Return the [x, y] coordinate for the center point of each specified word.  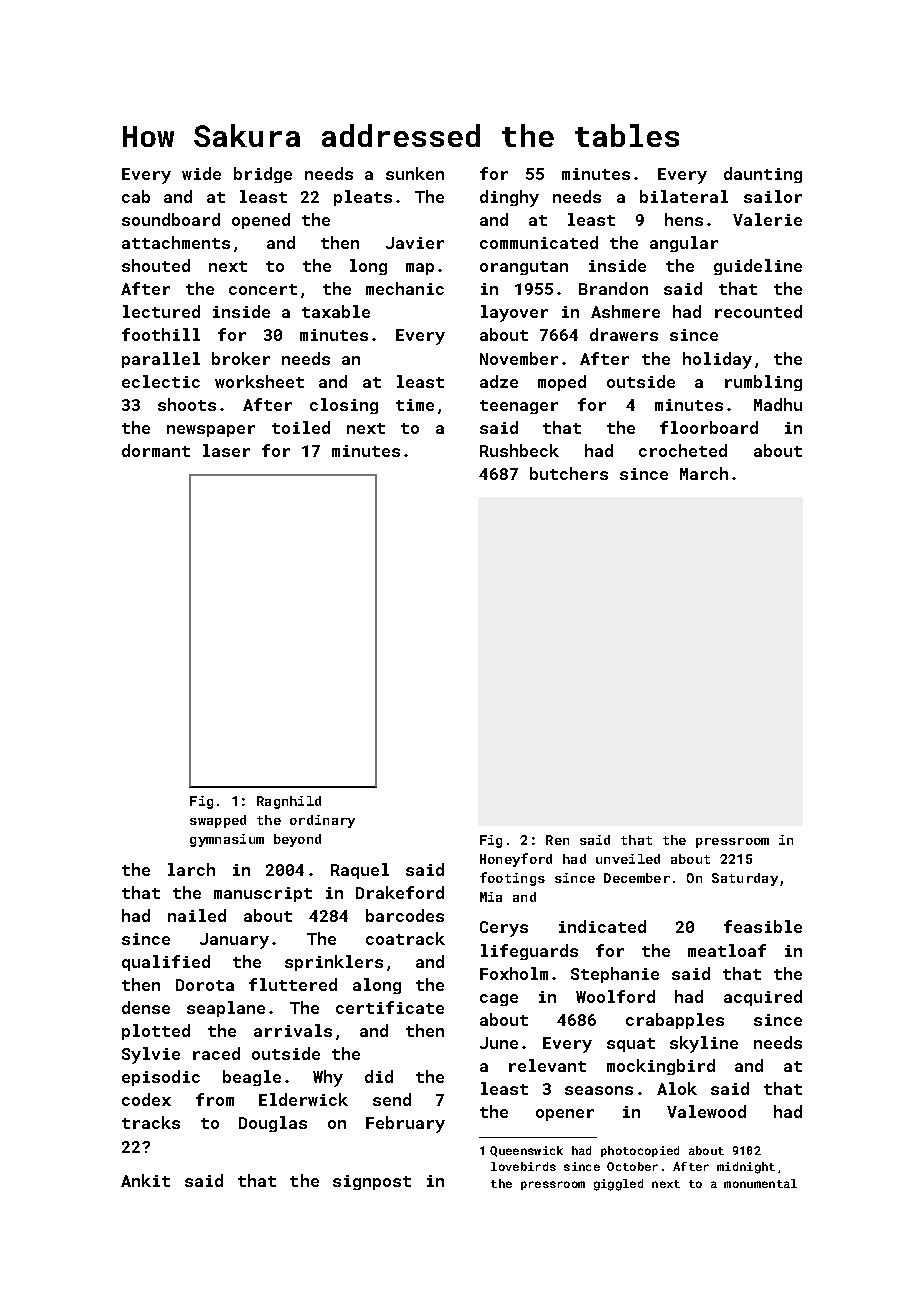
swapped [218, 821]
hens [684, 219]
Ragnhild [289, 802]
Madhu [778, 404]
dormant [156, 450]
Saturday [745, 879]
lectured [161, 311]
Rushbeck [519, 450]
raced [216, 1053]
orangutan [524, 268]
